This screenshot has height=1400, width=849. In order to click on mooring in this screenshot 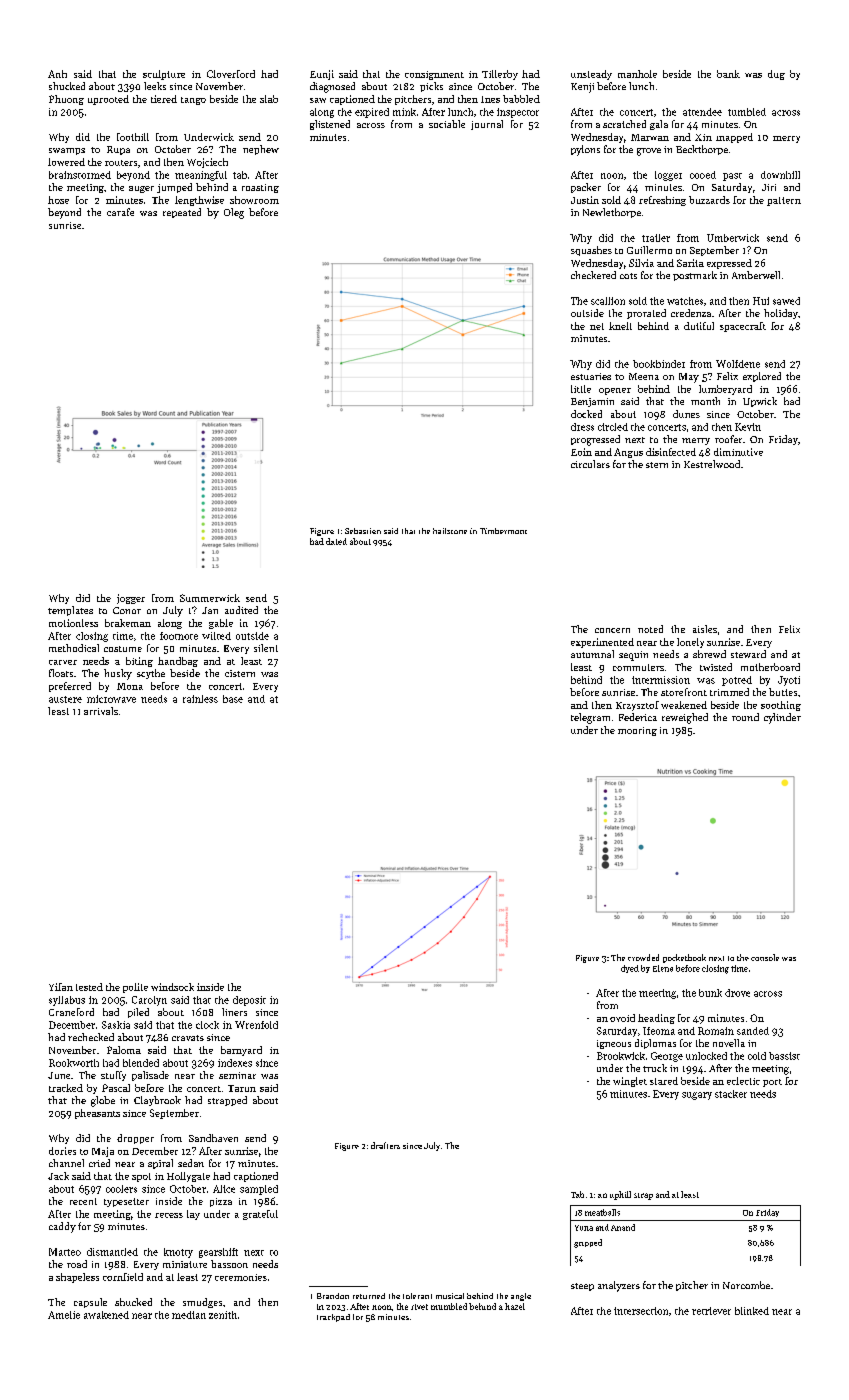, I will do `click(637, 731)`.
